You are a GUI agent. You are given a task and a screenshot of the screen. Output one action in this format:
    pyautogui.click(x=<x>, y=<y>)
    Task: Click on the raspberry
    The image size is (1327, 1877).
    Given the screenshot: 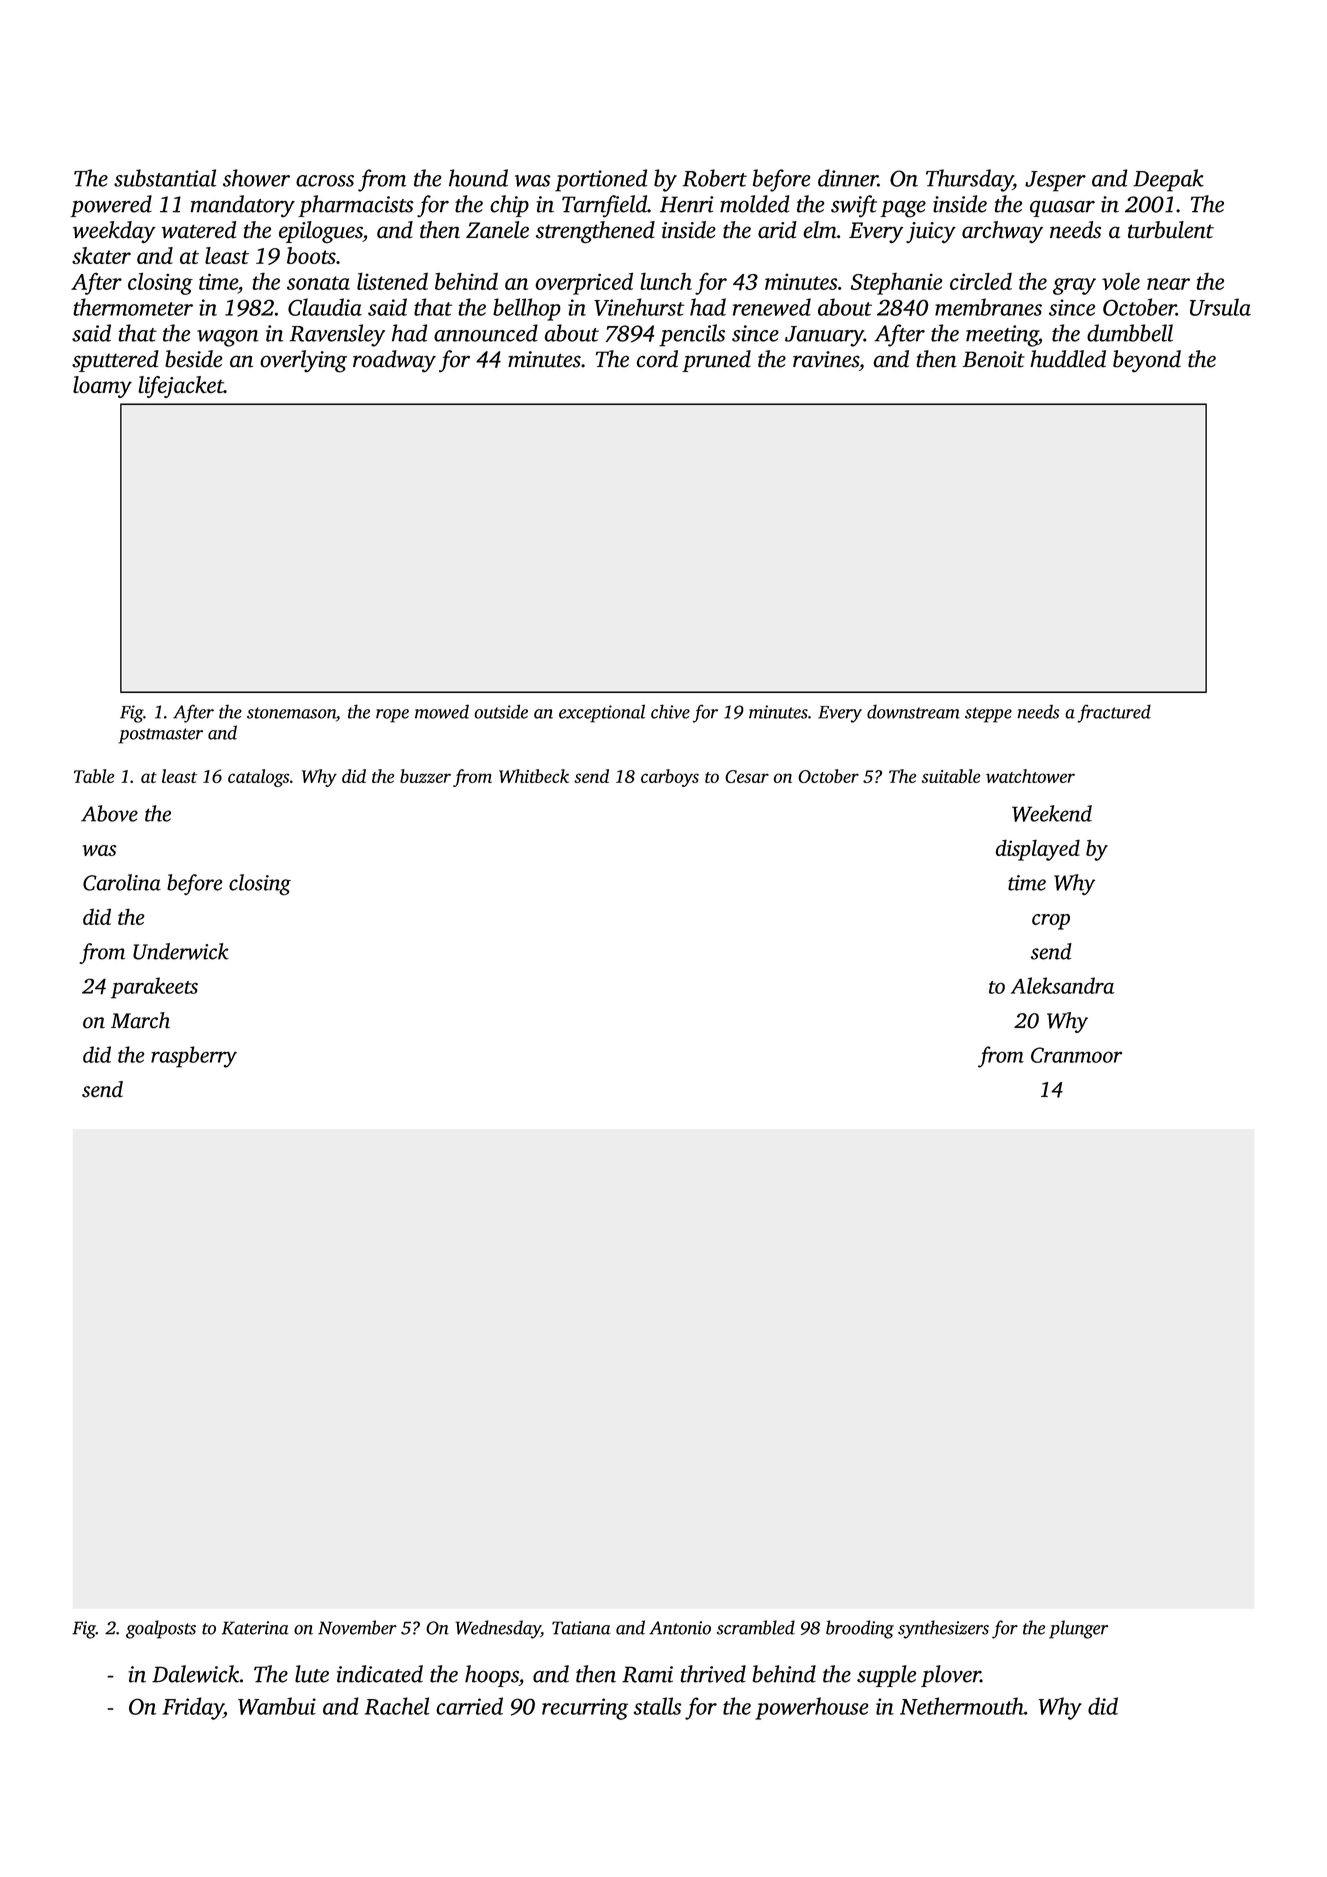 What is the action you would take?
    pyautogui.click(x=194, y=1057)
